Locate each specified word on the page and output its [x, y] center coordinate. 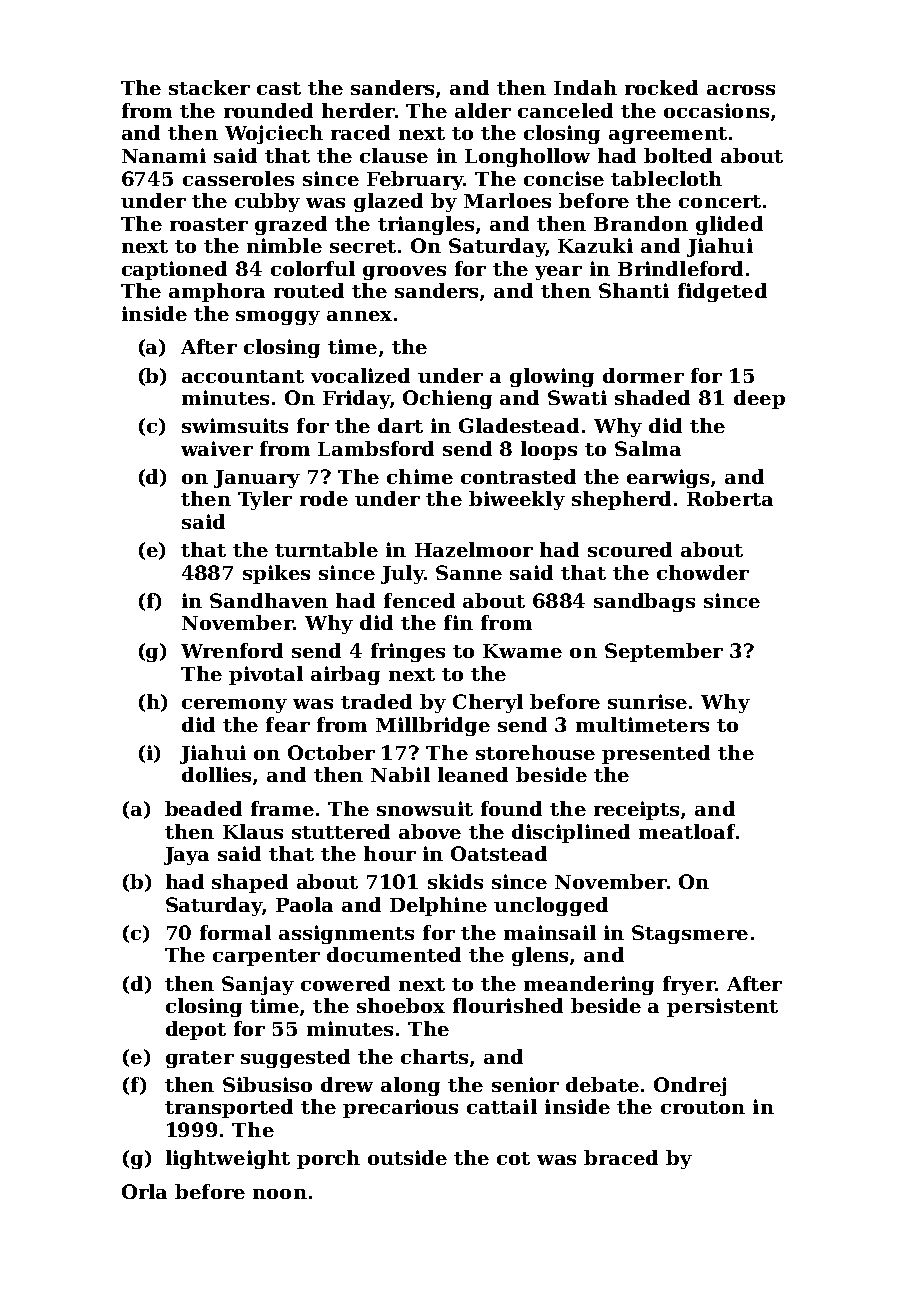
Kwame [522, 651]
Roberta [730, 498]
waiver [217, 448]
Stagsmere [690, 934]
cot [513, 1158]
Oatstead [499, 853]
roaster [209, 224]
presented [656, 754]
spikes [276, 574]
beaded [203, 808]
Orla [144, 1191]
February [415, 180]
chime [420, 476]
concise [564, 178]
